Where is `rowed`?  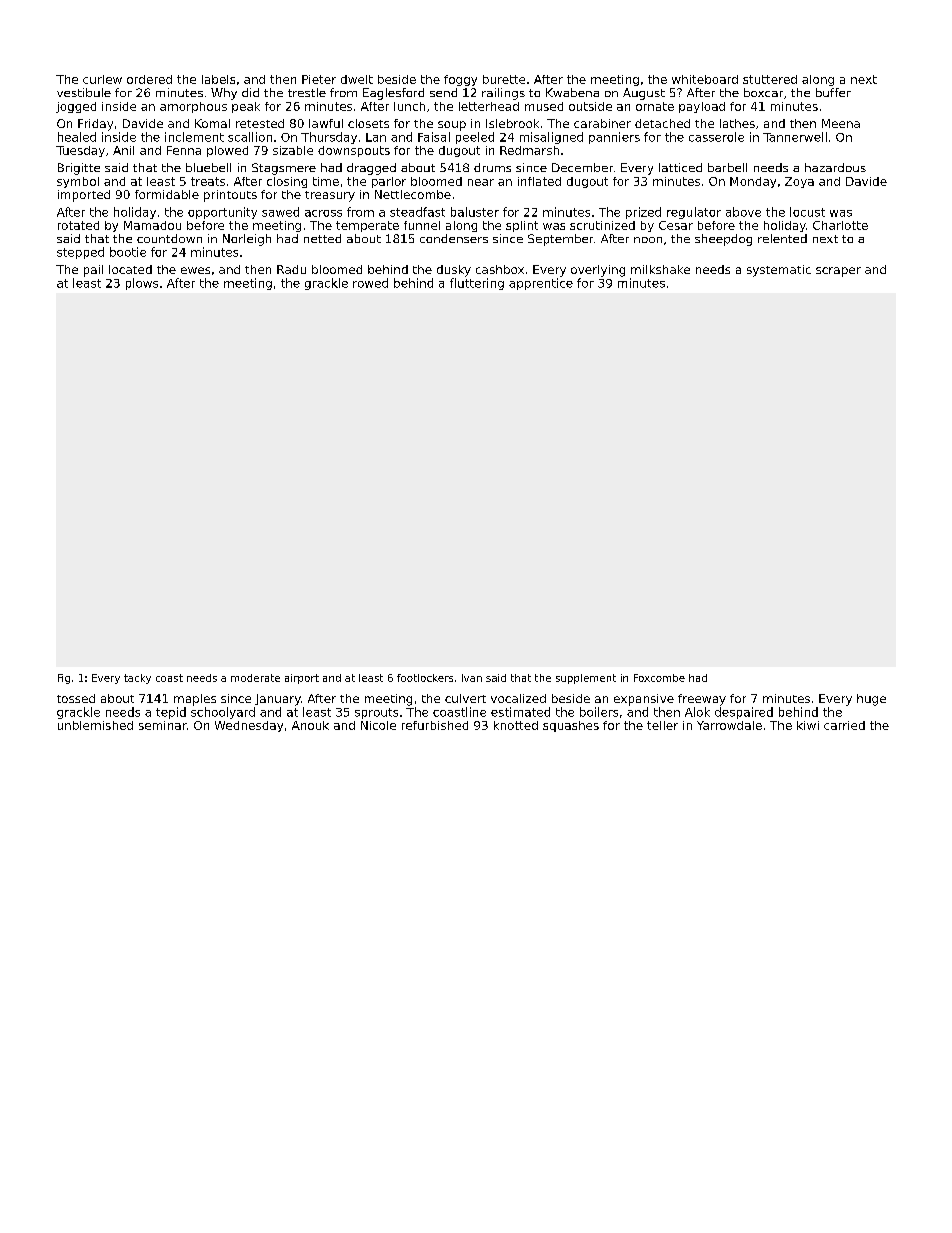
rowed is located at coordinates (370, 283).
